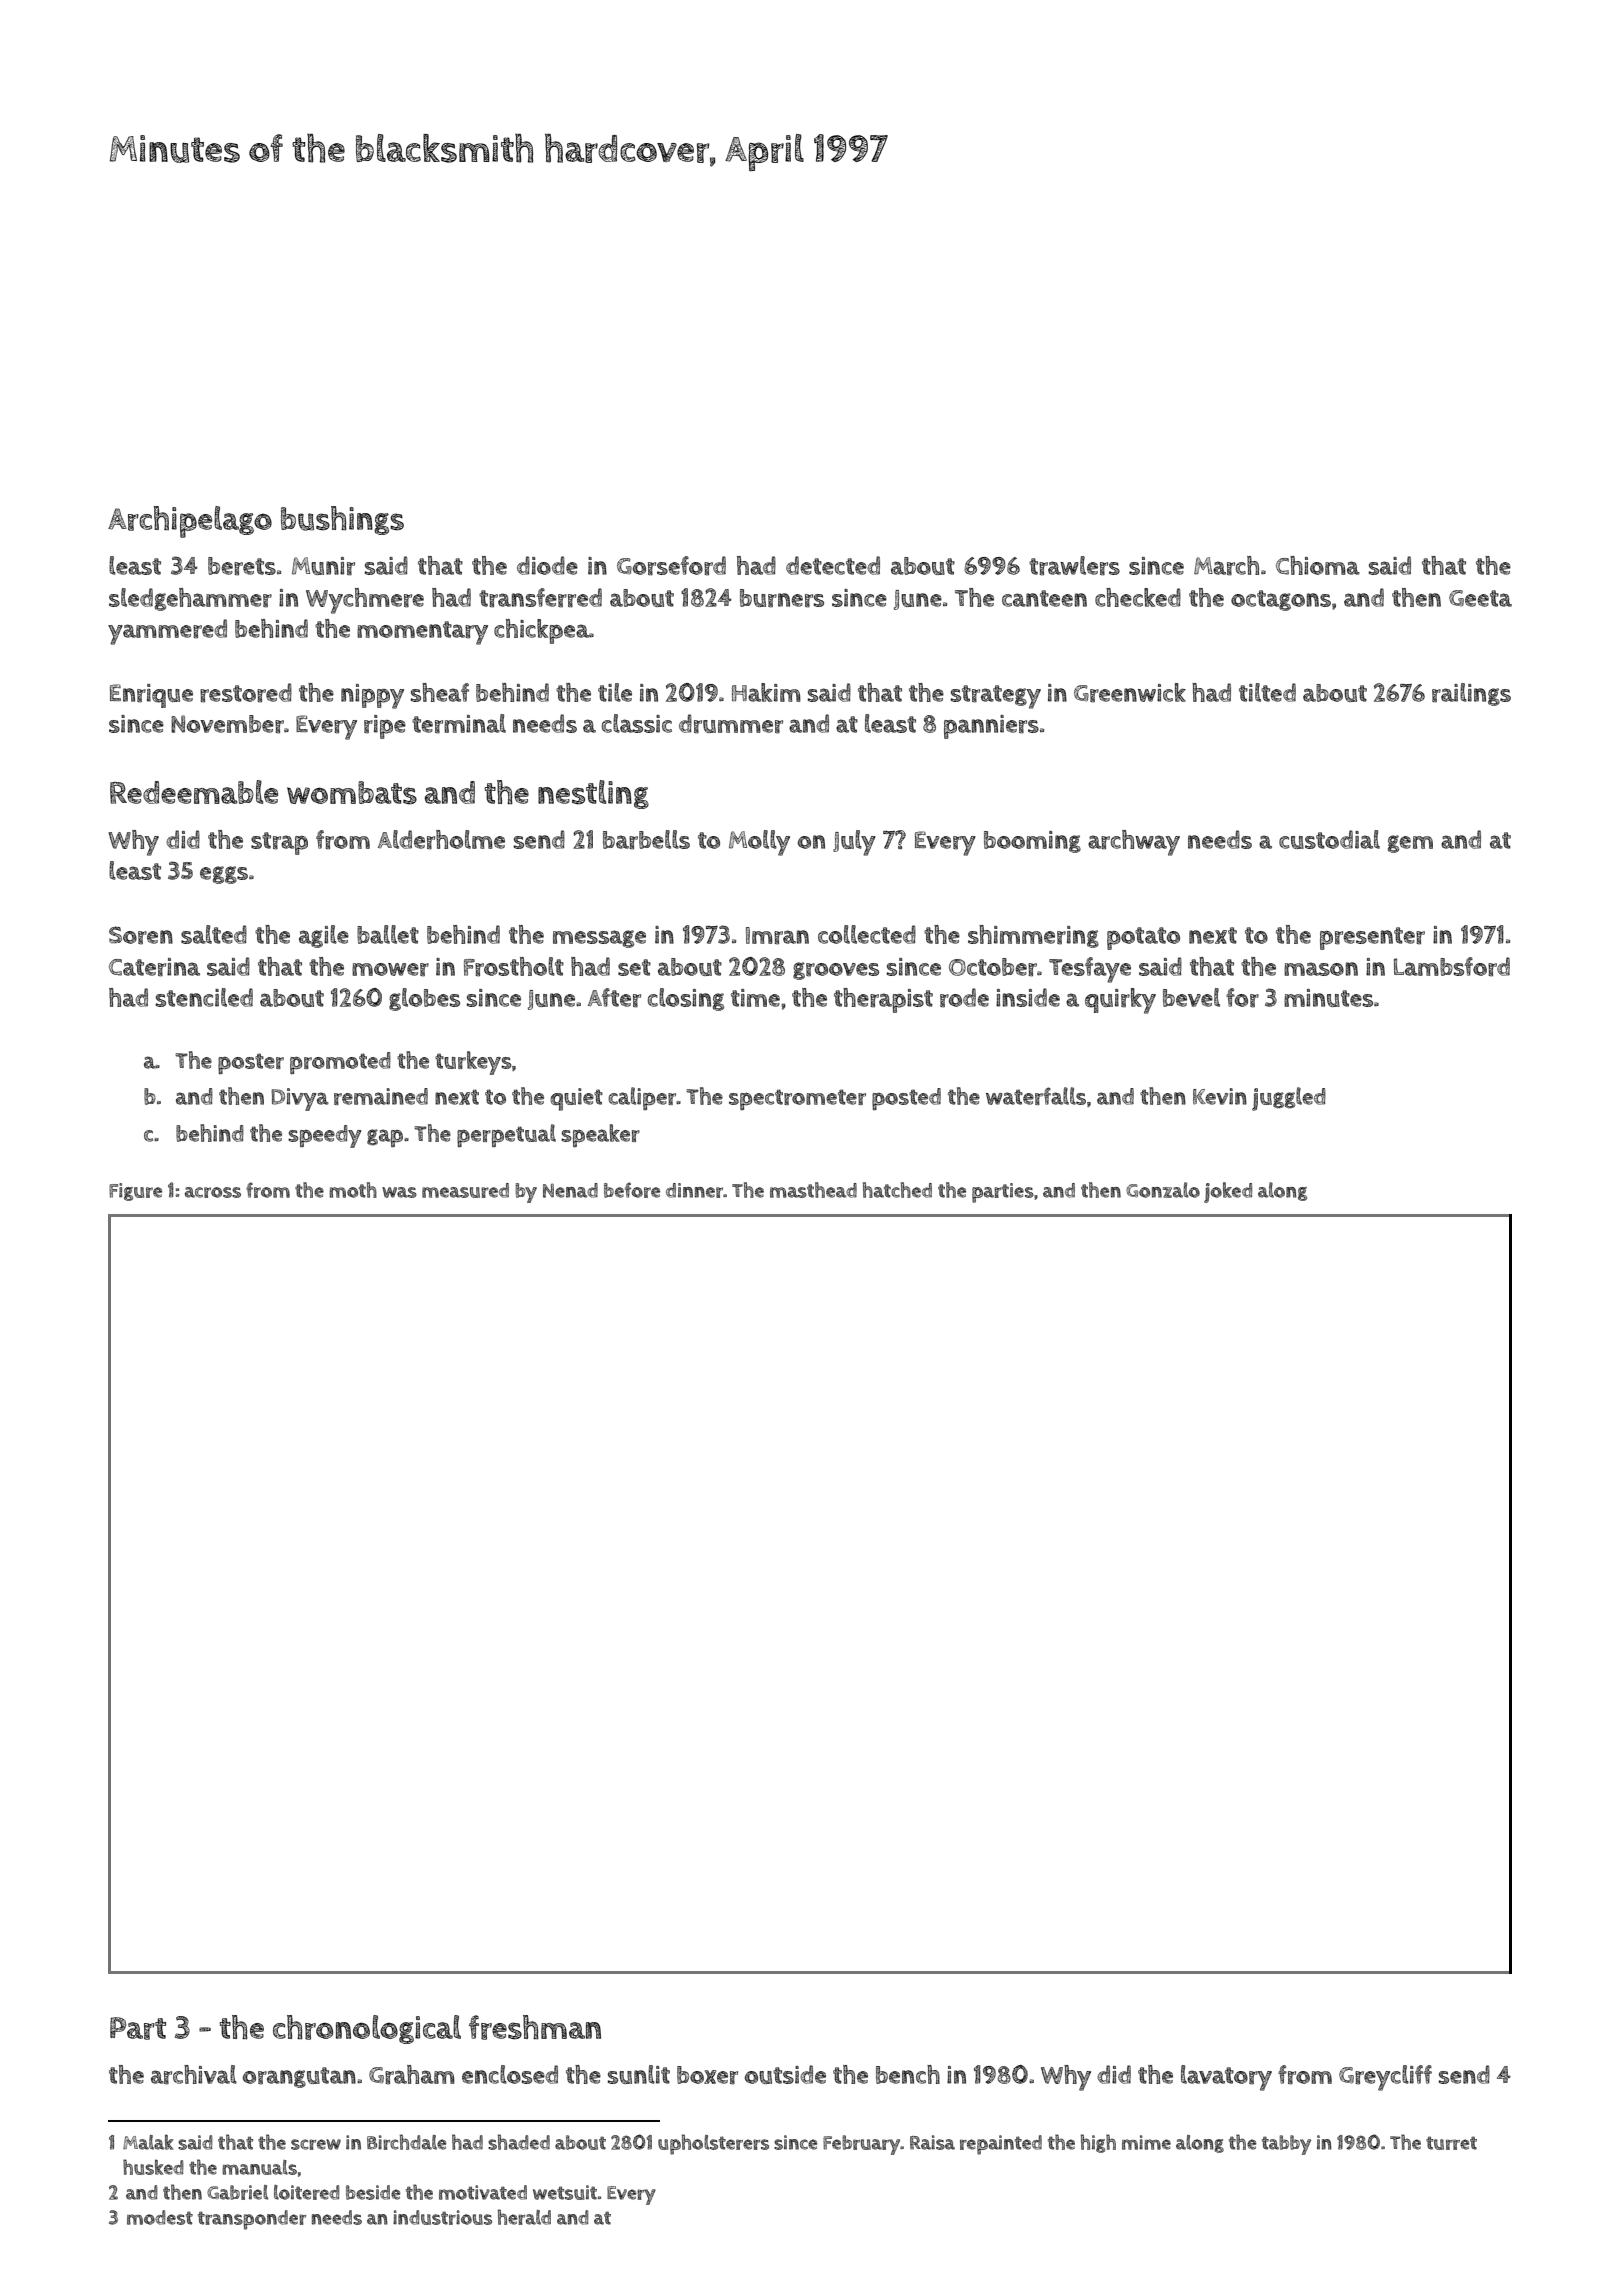 The image size is (1620, 2292). What do you see at coordinates (908, 2074) in the image?
I see `bench` at bounding box center [908, 2074].
